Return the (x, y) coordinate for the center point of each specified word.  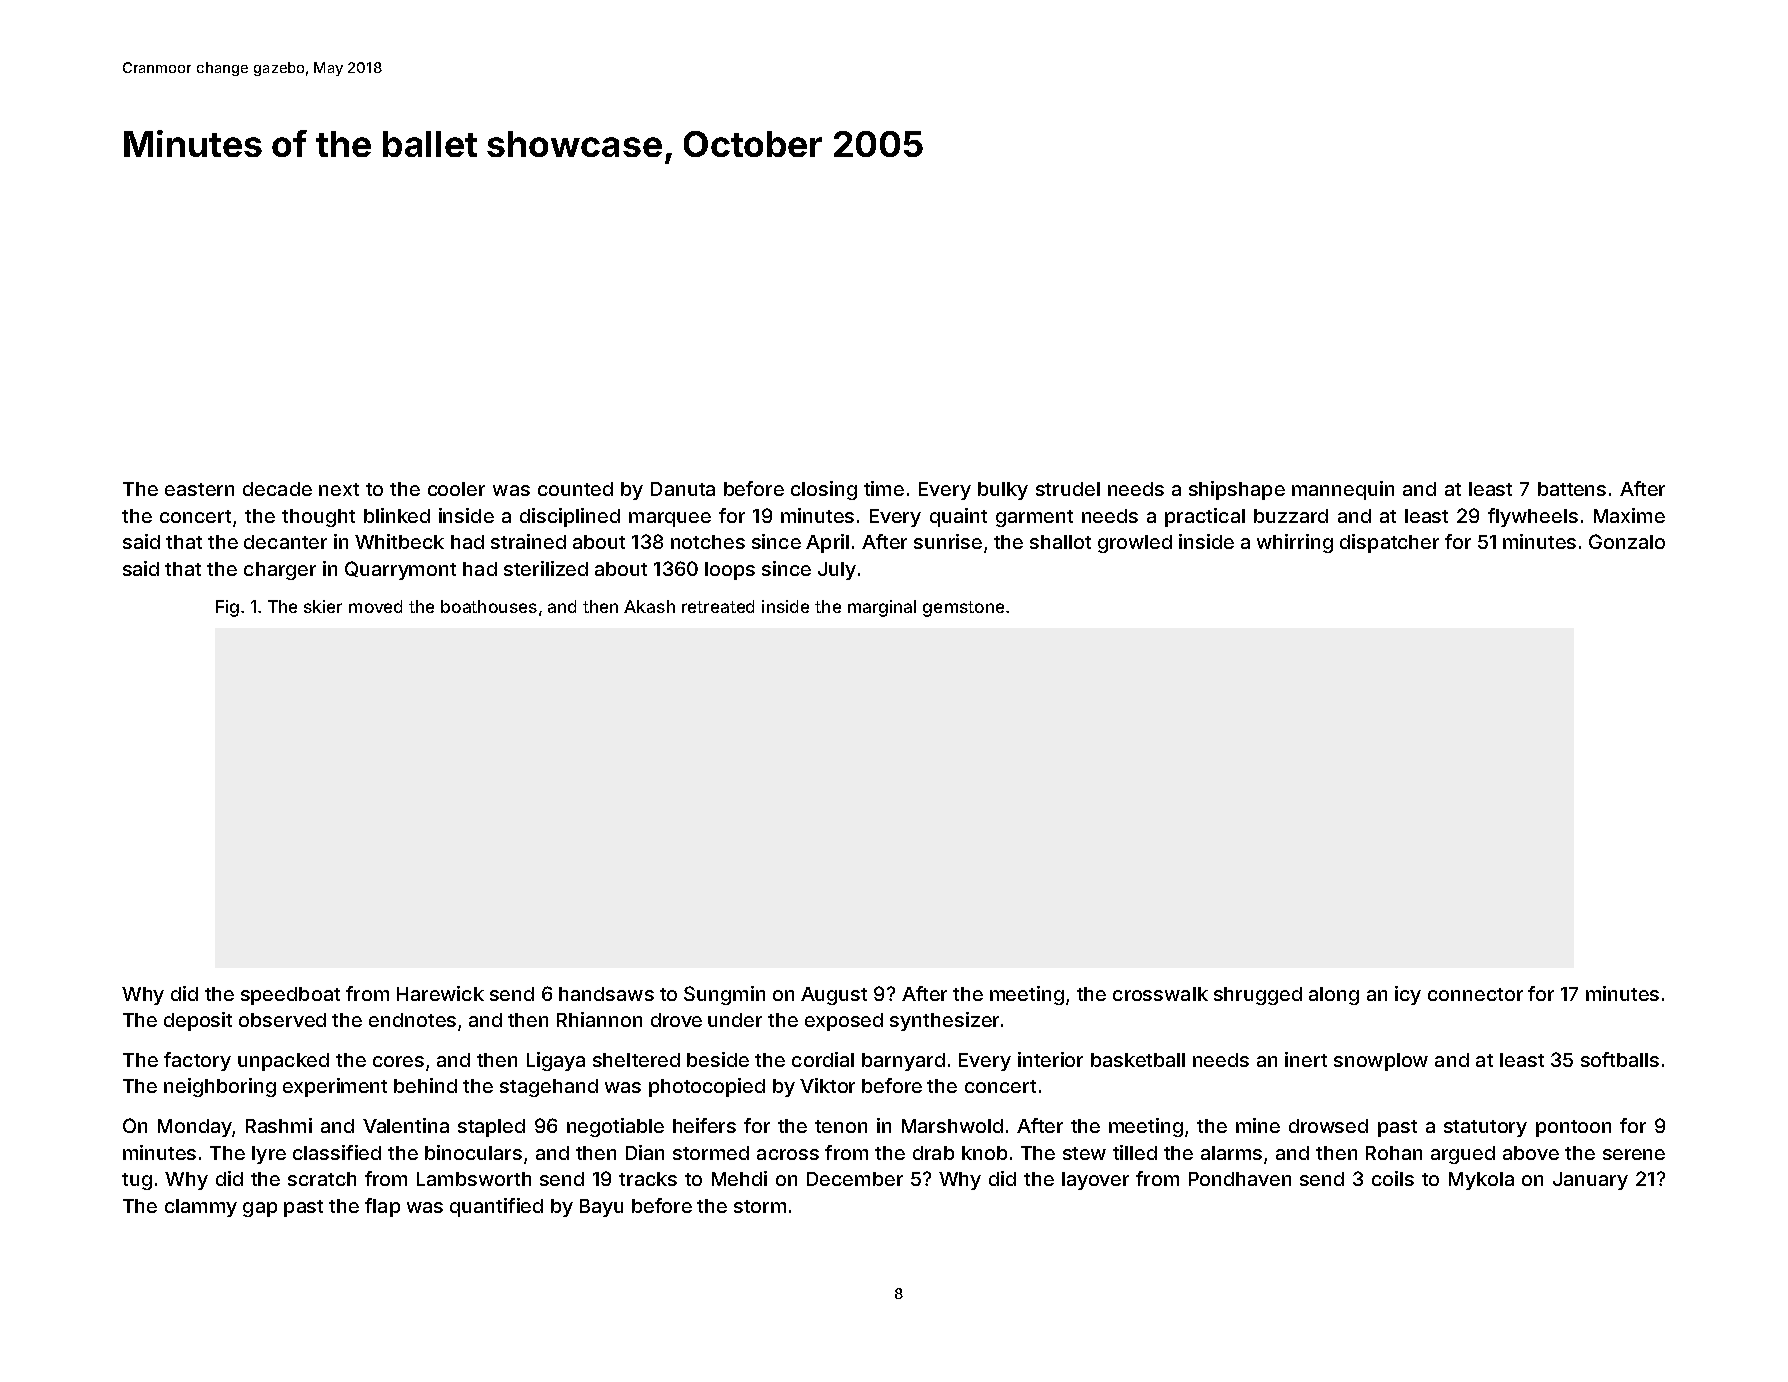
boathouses (489, 606)
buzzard (1291, 516)
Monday (195, 1128)
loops (730, 571)
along (1334, 996)
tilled (1135, 1152)
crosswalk (1160, 994)
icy (1408, 995)
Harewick (440, 993)
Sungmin (724, 995)
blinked (397, 515)
